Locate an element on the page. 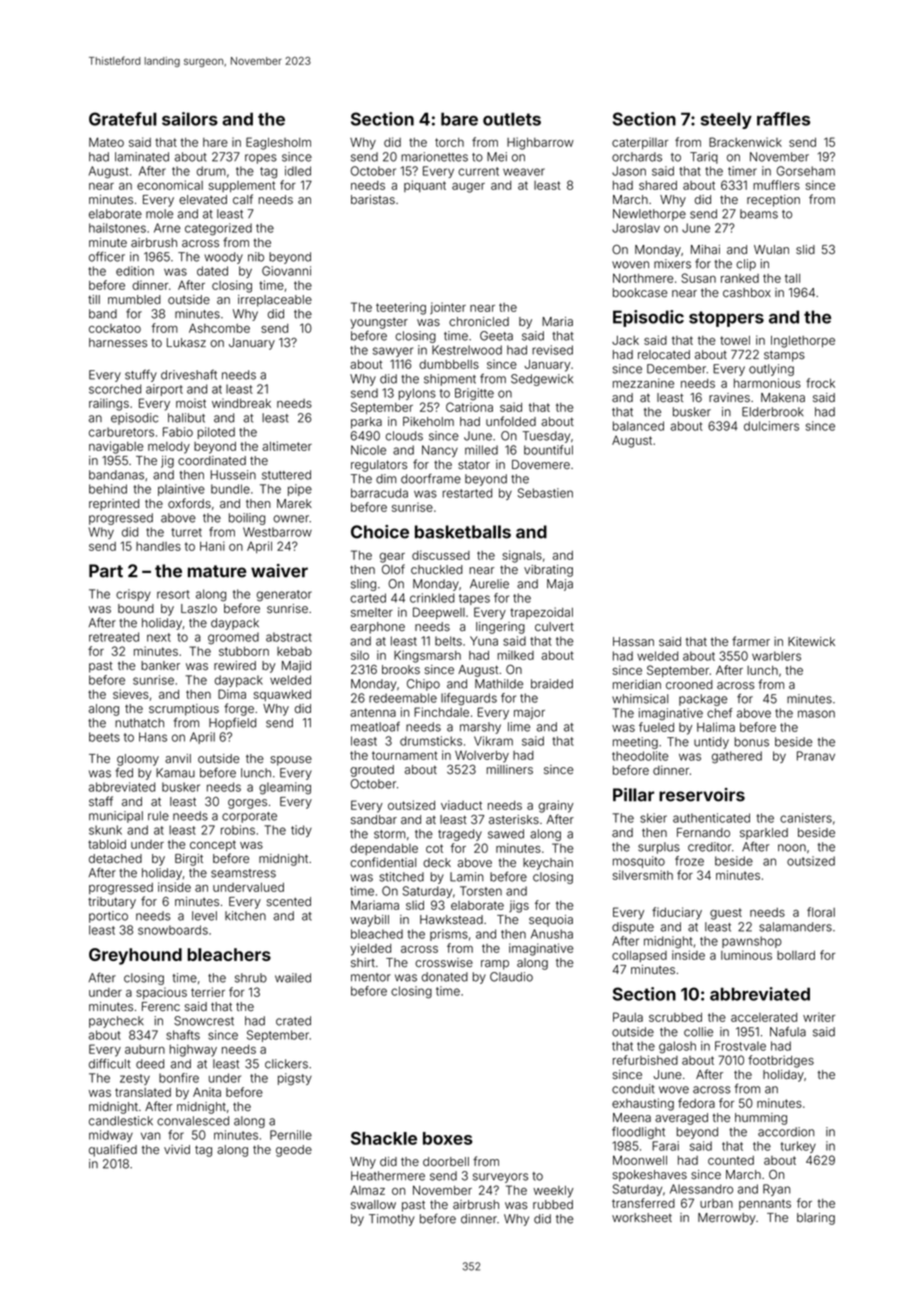 Image resolution: width=924 pixels, height=1308 pixels. belts is located at coordinates (448, 641).
